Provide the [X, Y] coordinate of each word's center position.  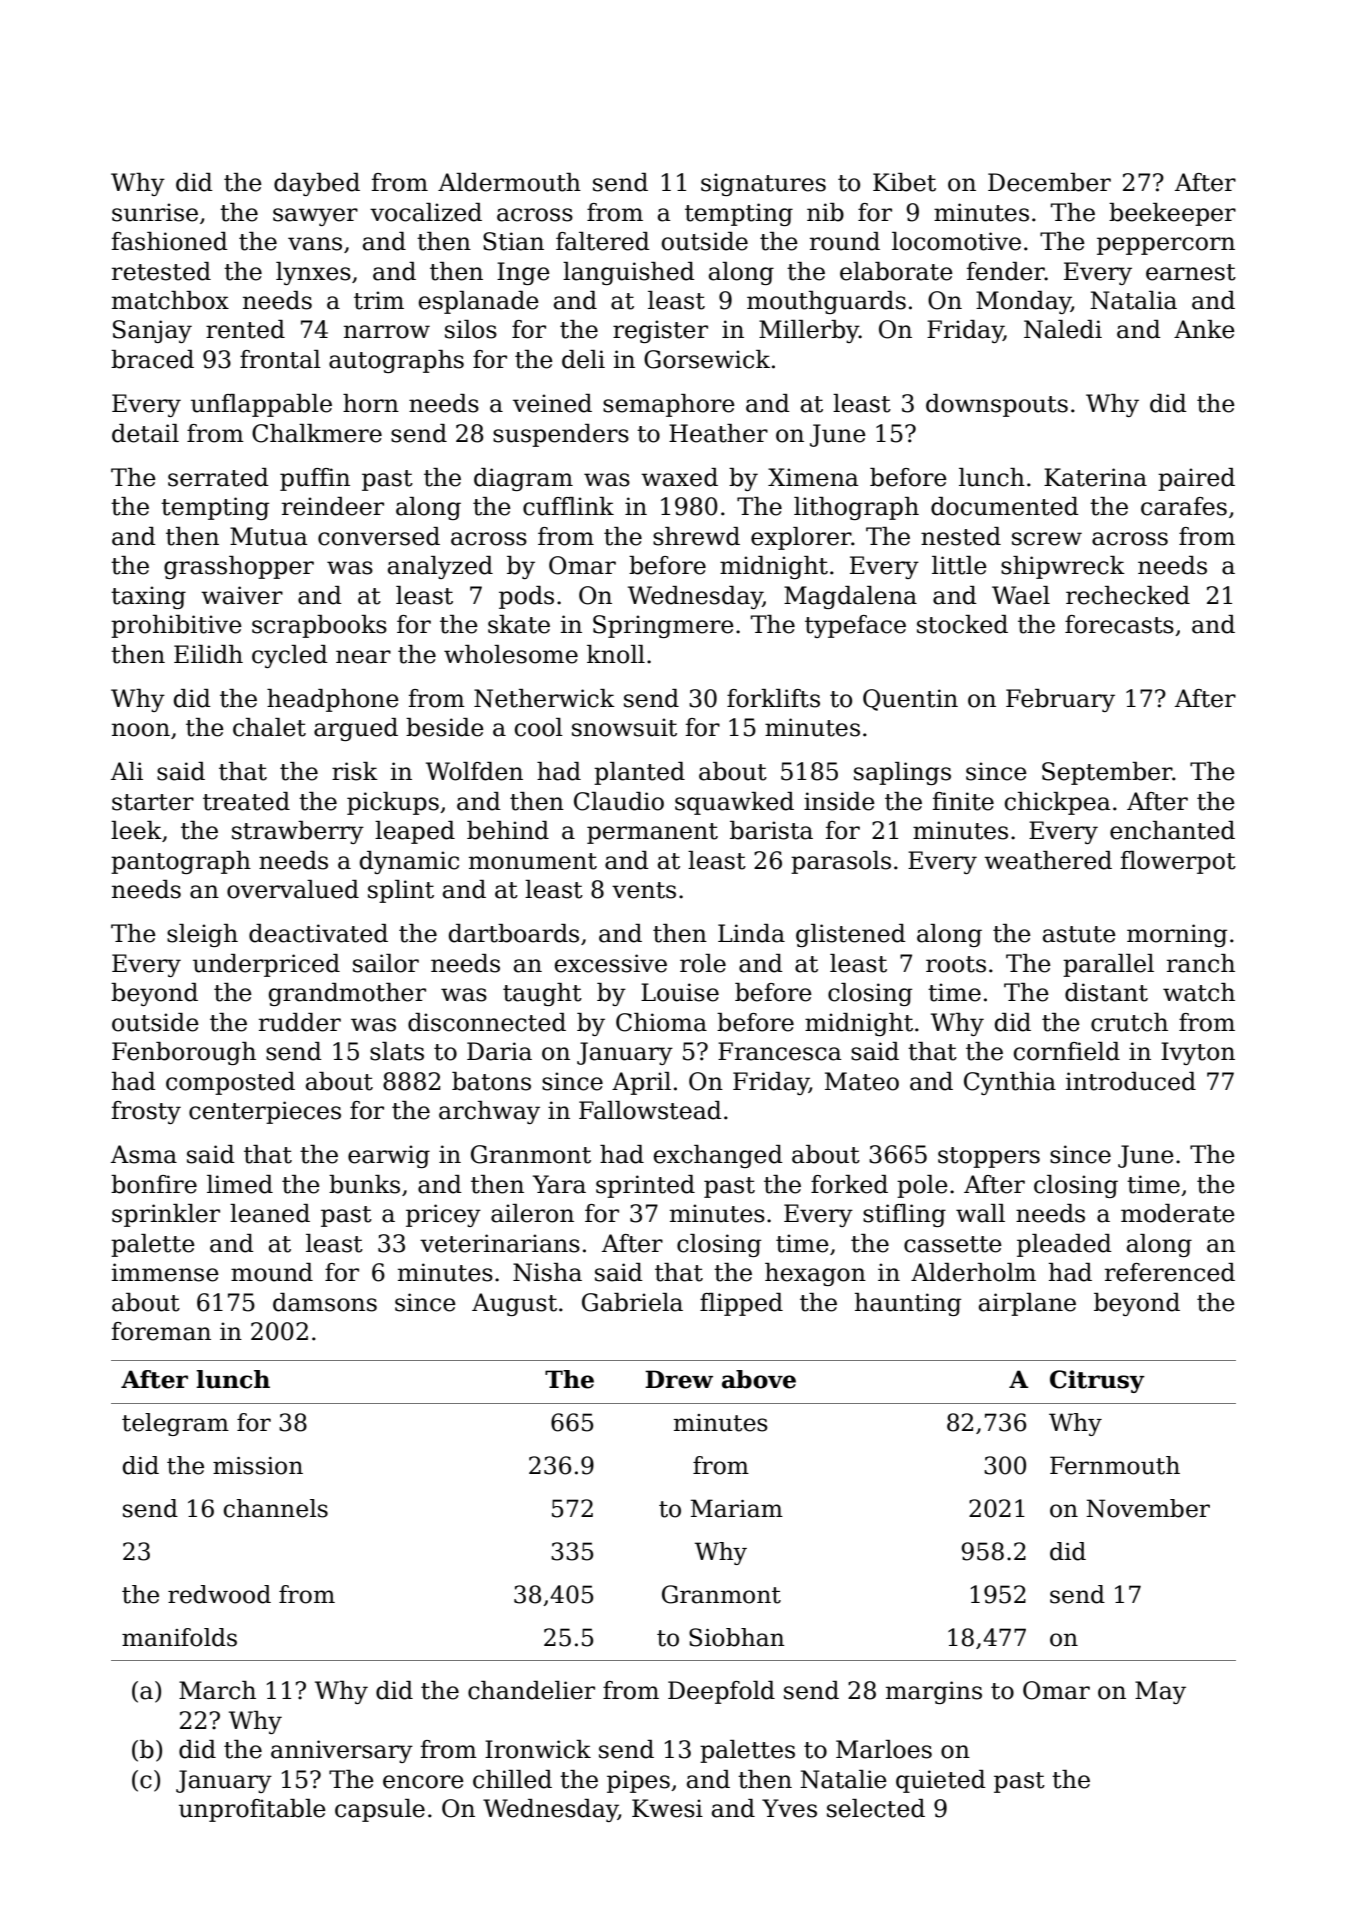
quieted [941, 1781]
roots [956, 964]
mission [258, 1466]
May [1160, 1692]
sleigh [202, 935]
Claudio [619, 801]
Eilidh [208, 654]
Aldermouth [509, 182]
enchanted [1172, 830]
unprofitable [252, 1810]
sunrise [155, 212]
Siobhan [737, 1637]
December [1049, 182]
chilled [512, 1779]
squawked [734, 803]
